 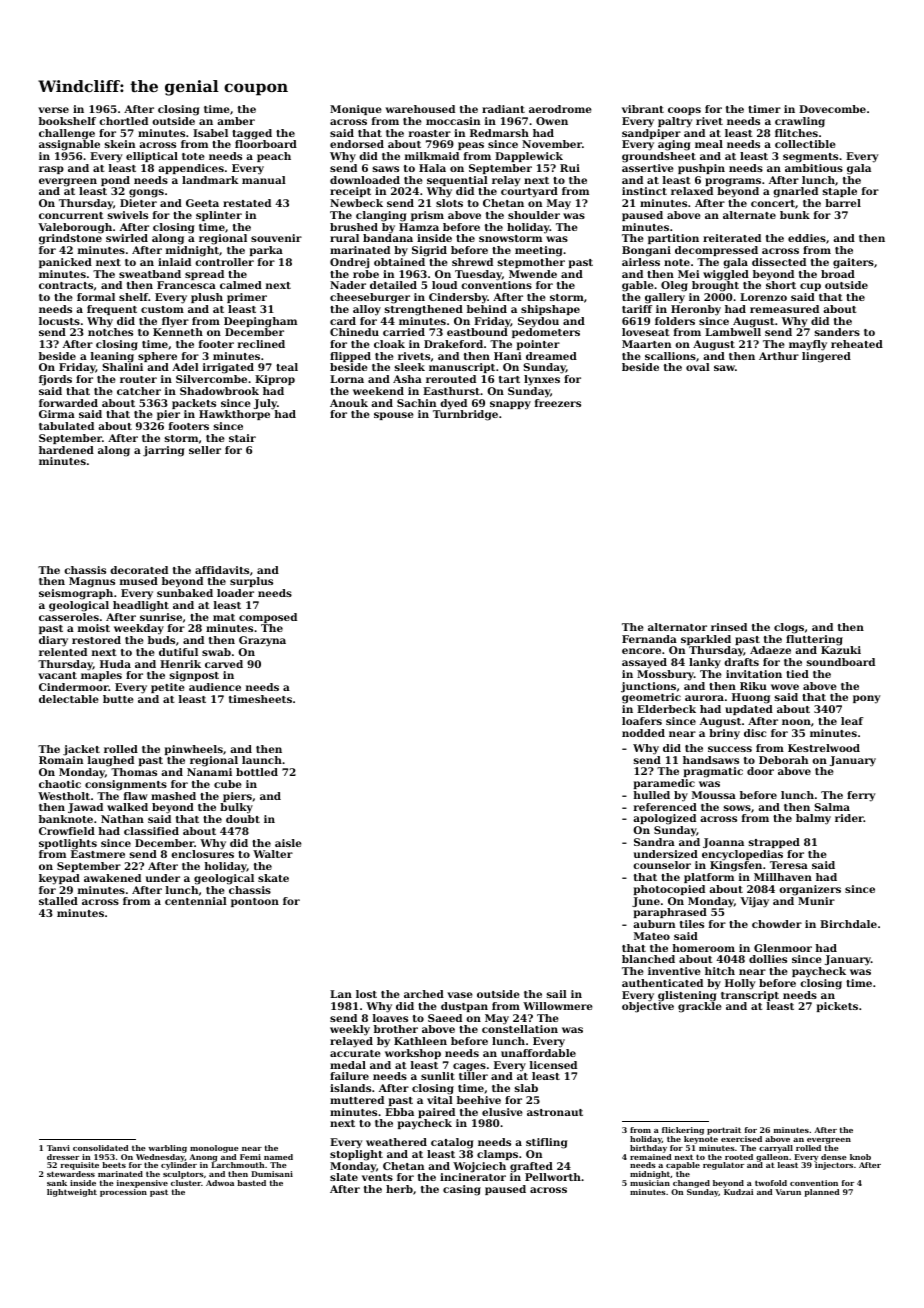 I want to click on lightweight, so click(x=72, y=1193).
